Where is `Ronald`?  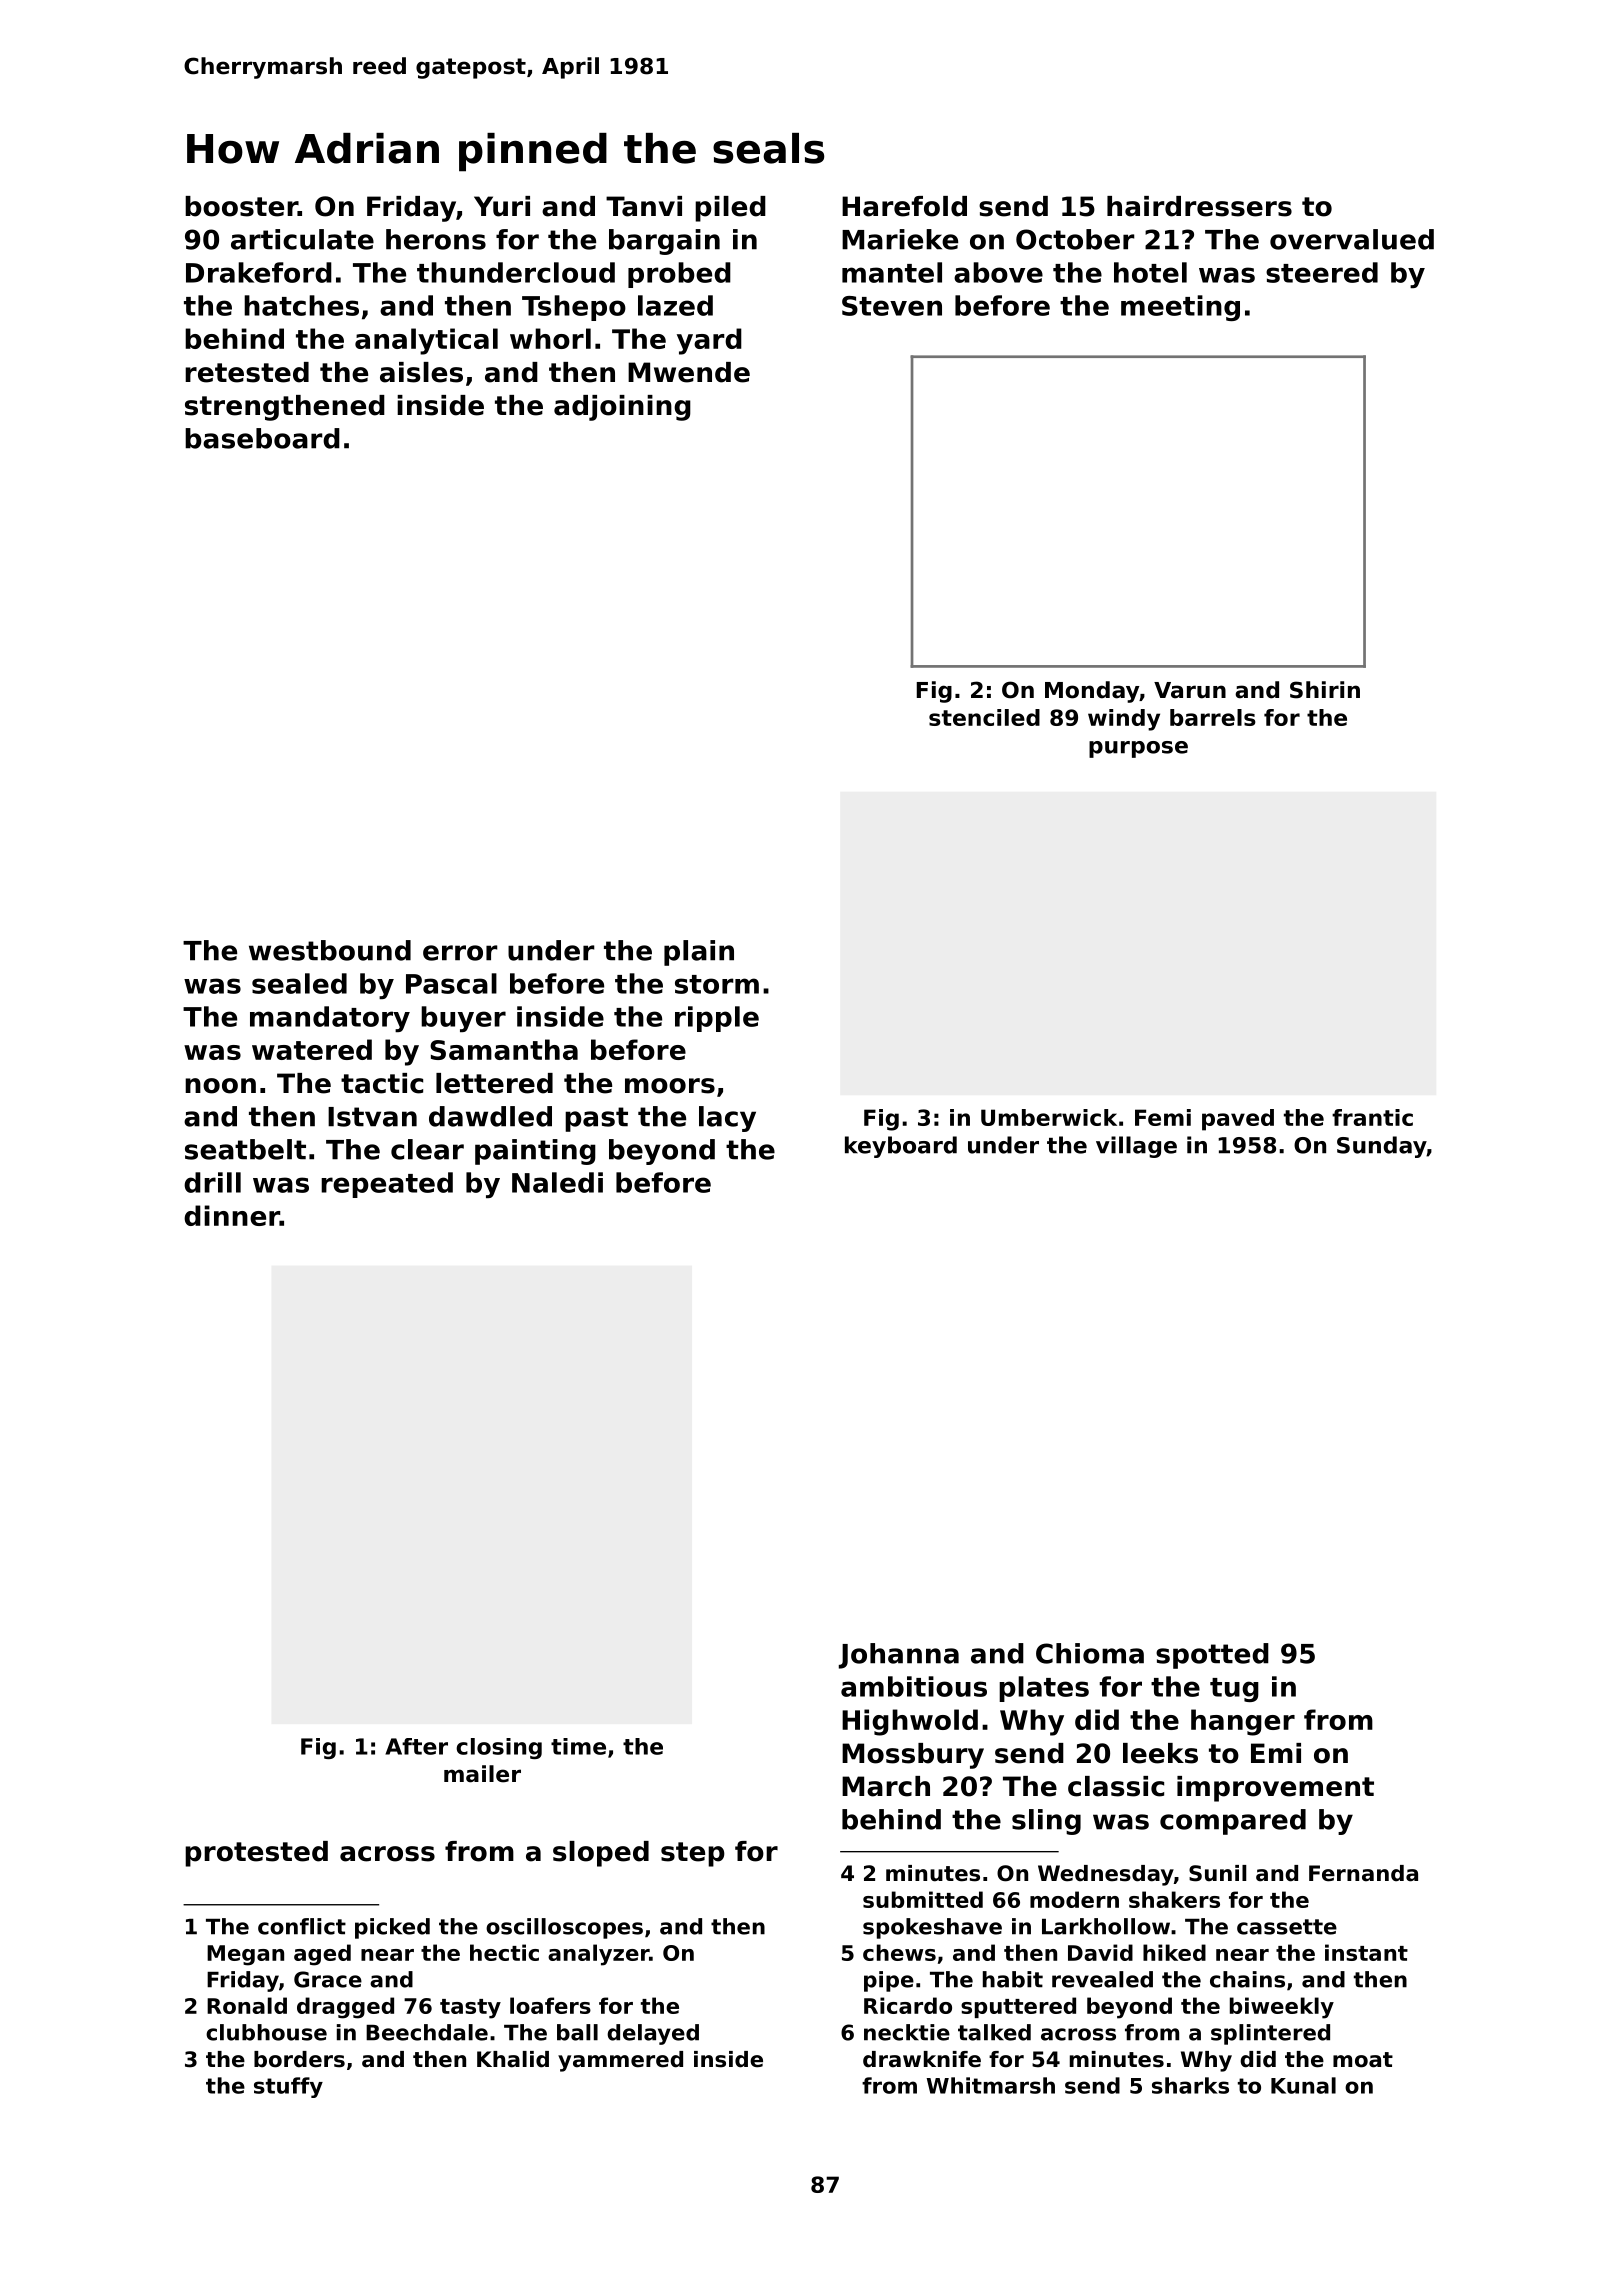 Ronald is located at coordinates (247, 2005).
